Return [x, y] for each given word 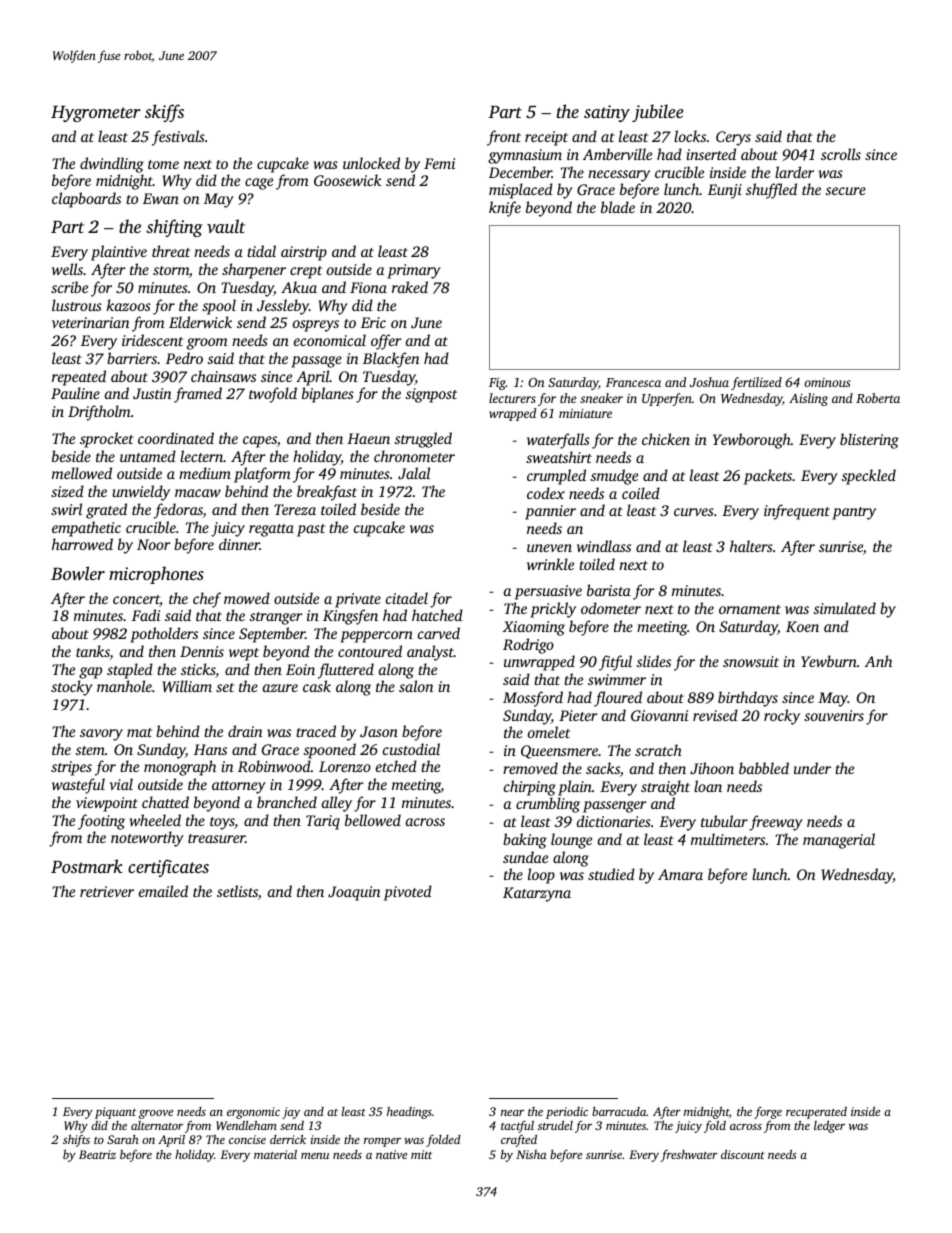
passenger [615, 807]
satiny [607, 113]
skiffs [164, 113]
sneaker [601, 398]
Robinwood [274, 766]
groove [156, 1114]
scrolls [841, 154]
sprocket [107, 440]
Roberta [878, 398]
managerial [839, 841]
